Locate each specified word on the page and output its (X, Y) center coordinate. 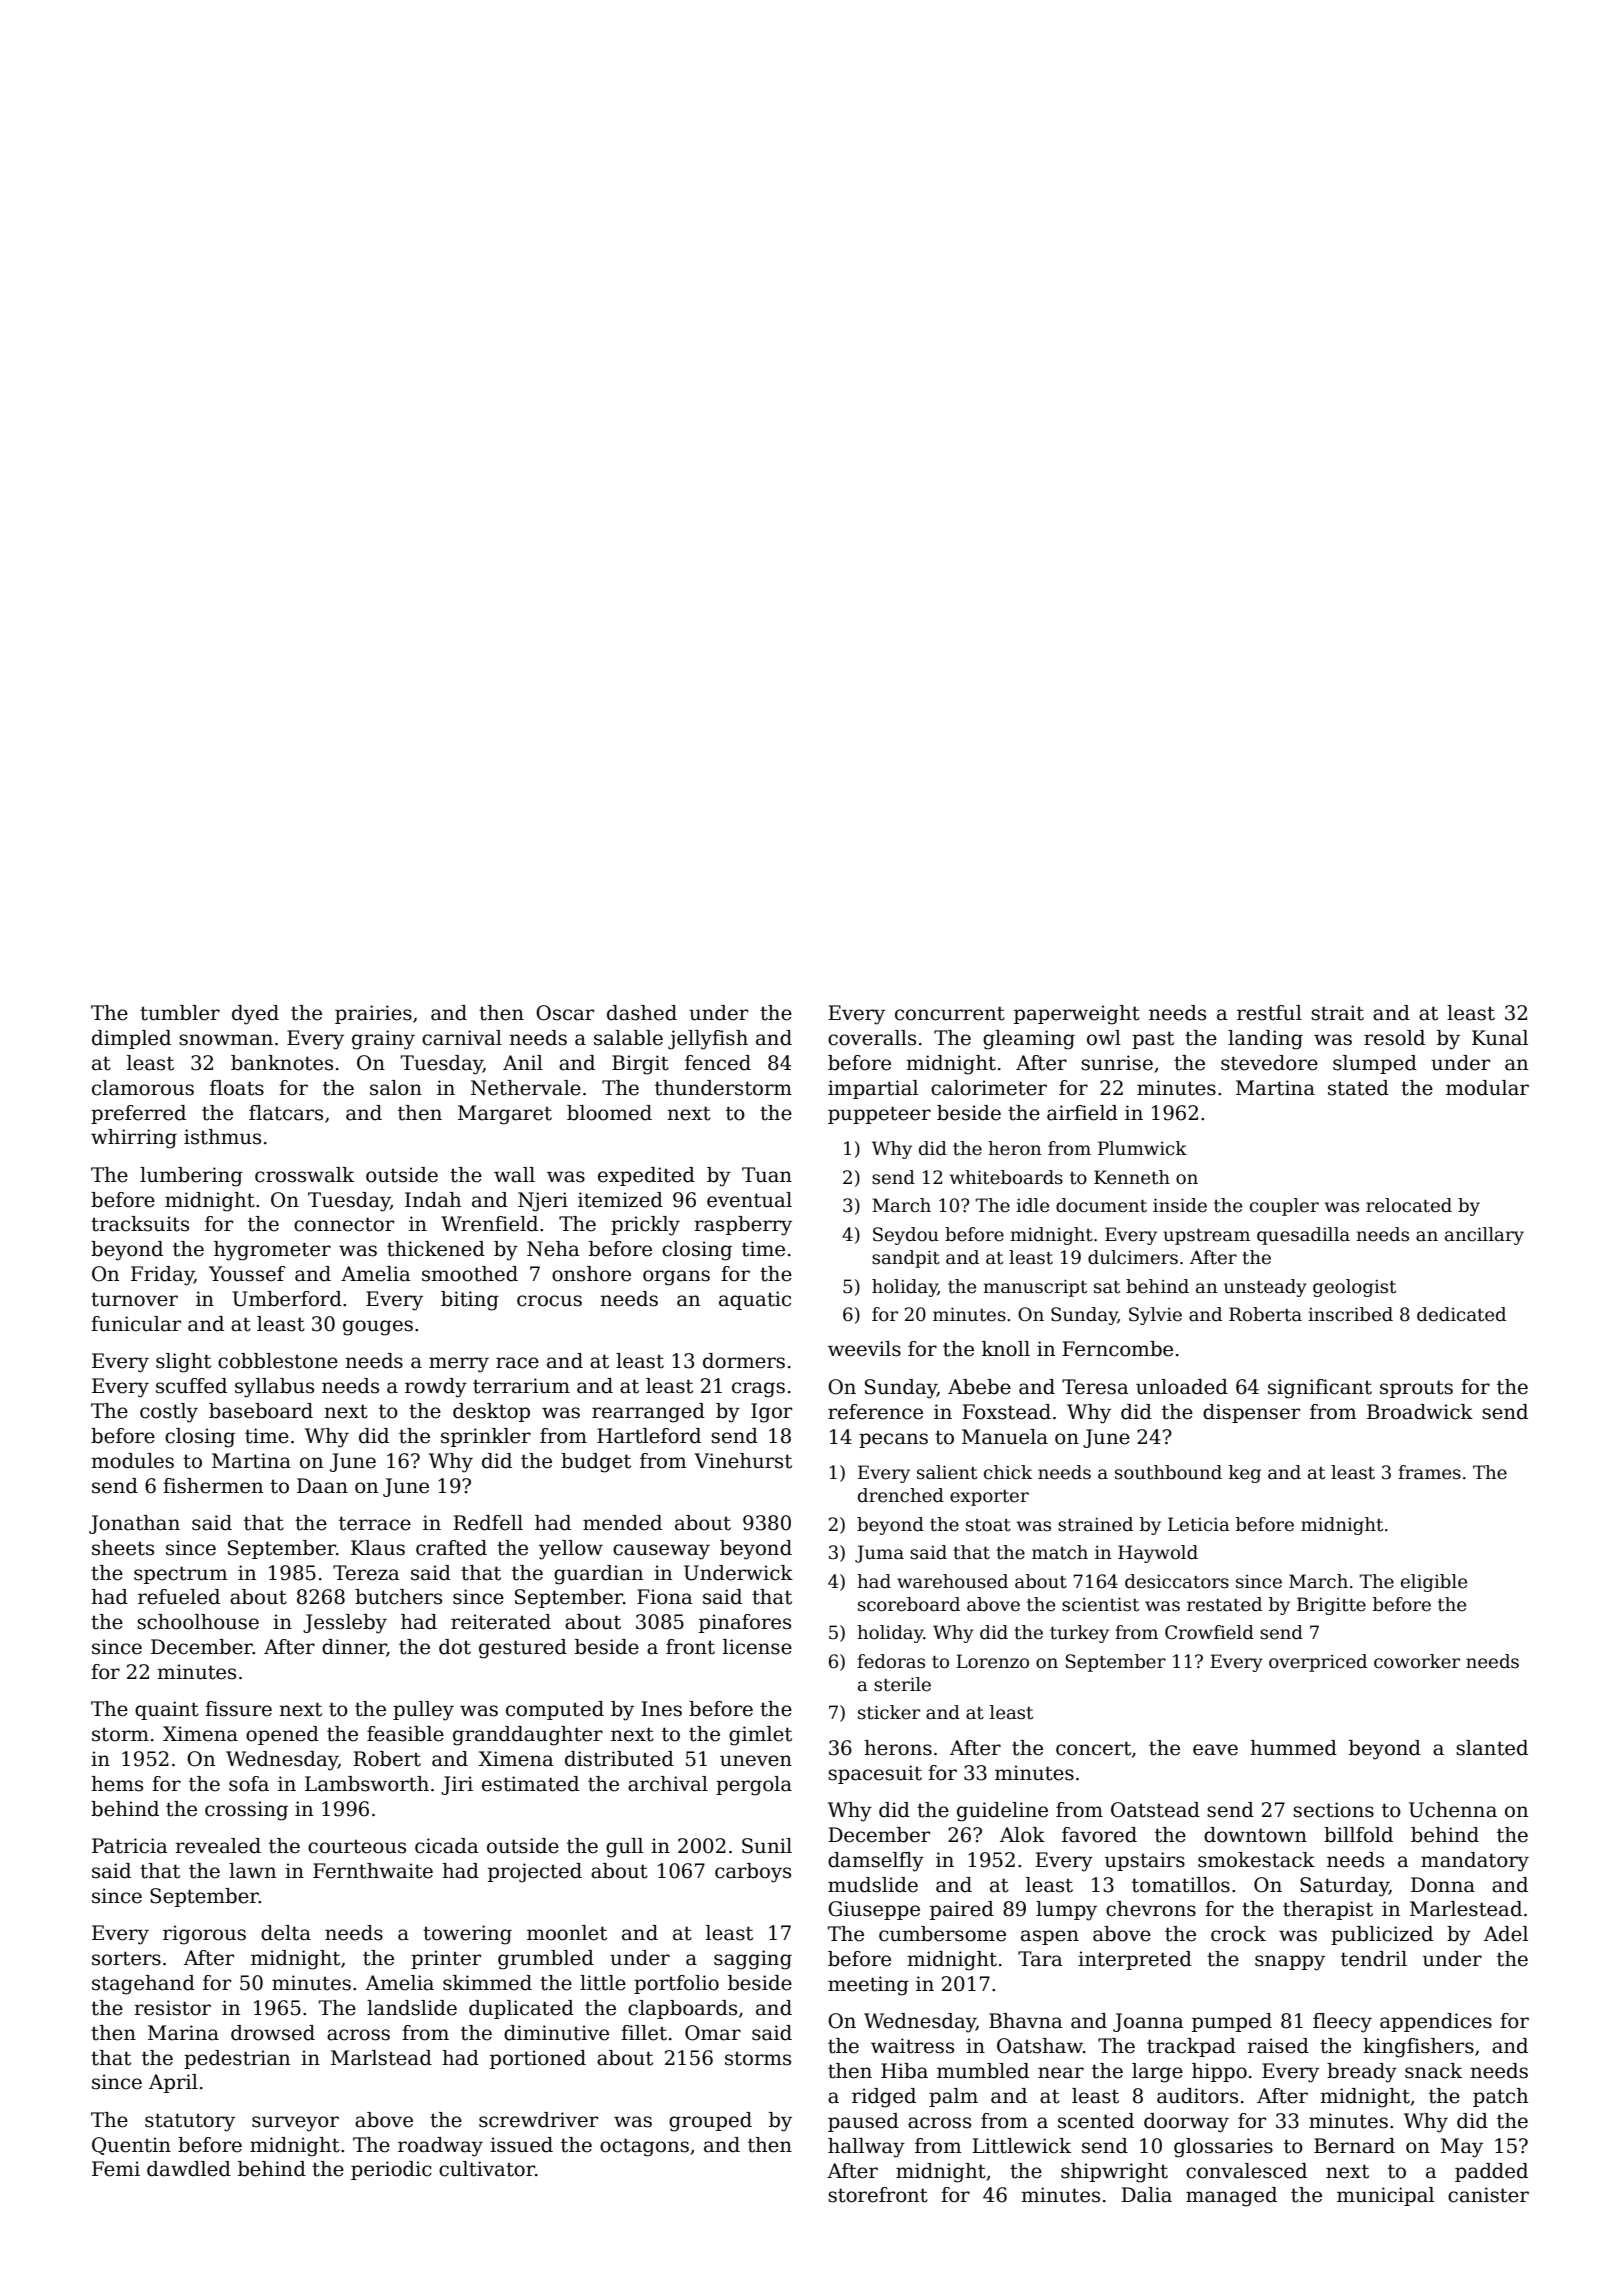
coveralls (872, 1038)
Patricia (130, 1846)
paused (863, 2122)
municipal (1385, 2196)
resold (1394, 1038)
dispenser (1251, 1413)
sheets (123, 1548)
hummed (1293, 1748)
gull (624, 1848)
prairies (373, 1014)
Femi (116, 2169)
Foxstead (1006, 1412)
